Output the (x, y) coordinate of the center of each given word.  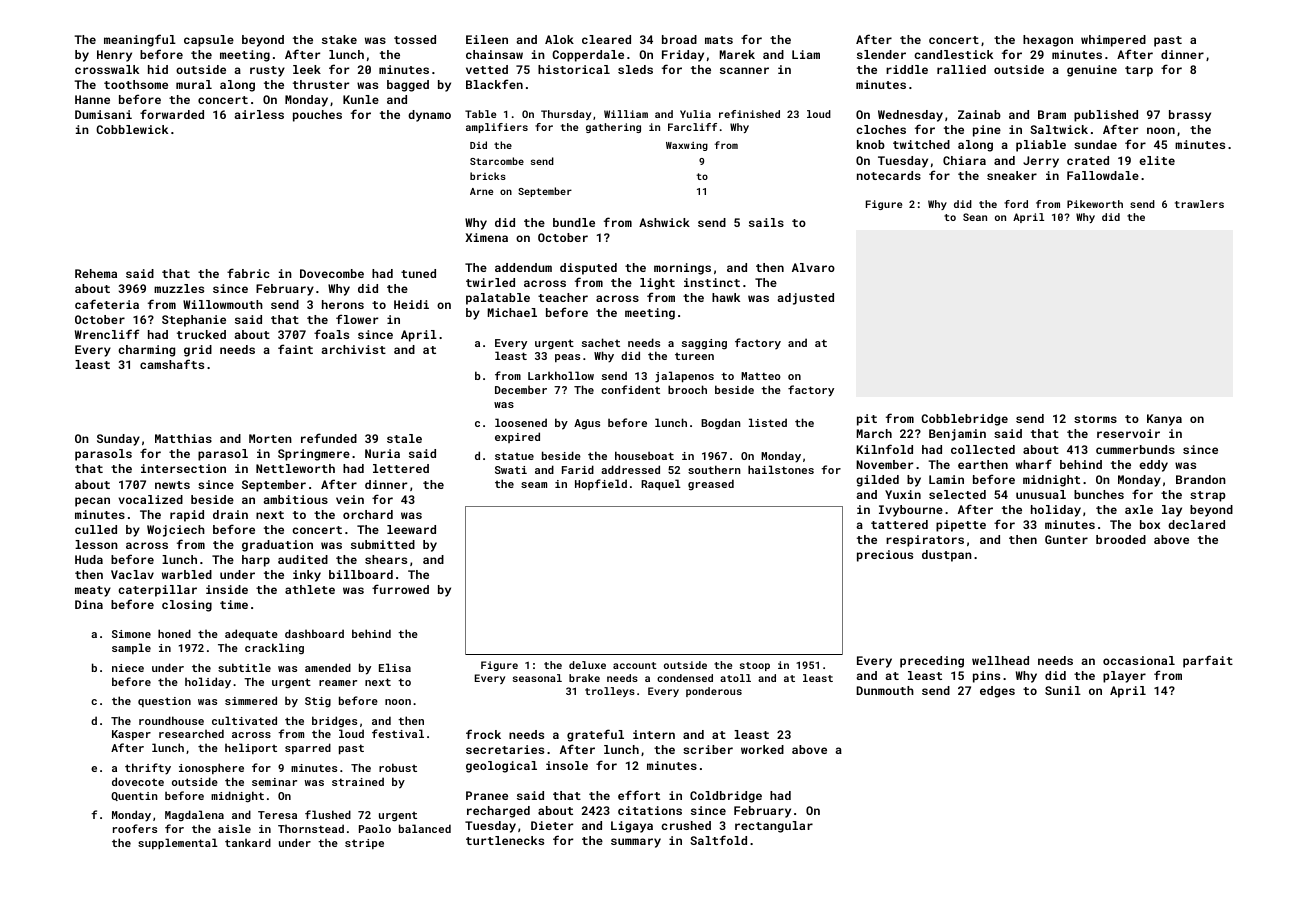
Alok (559, 39)
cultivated (244, 720)
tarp (1139, 71)
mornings (682, 269)
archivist (353, 349)
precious (885, 556)
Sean (975, 217)
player (1124, 677)
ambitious (295, 499)
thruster (321, 84)
